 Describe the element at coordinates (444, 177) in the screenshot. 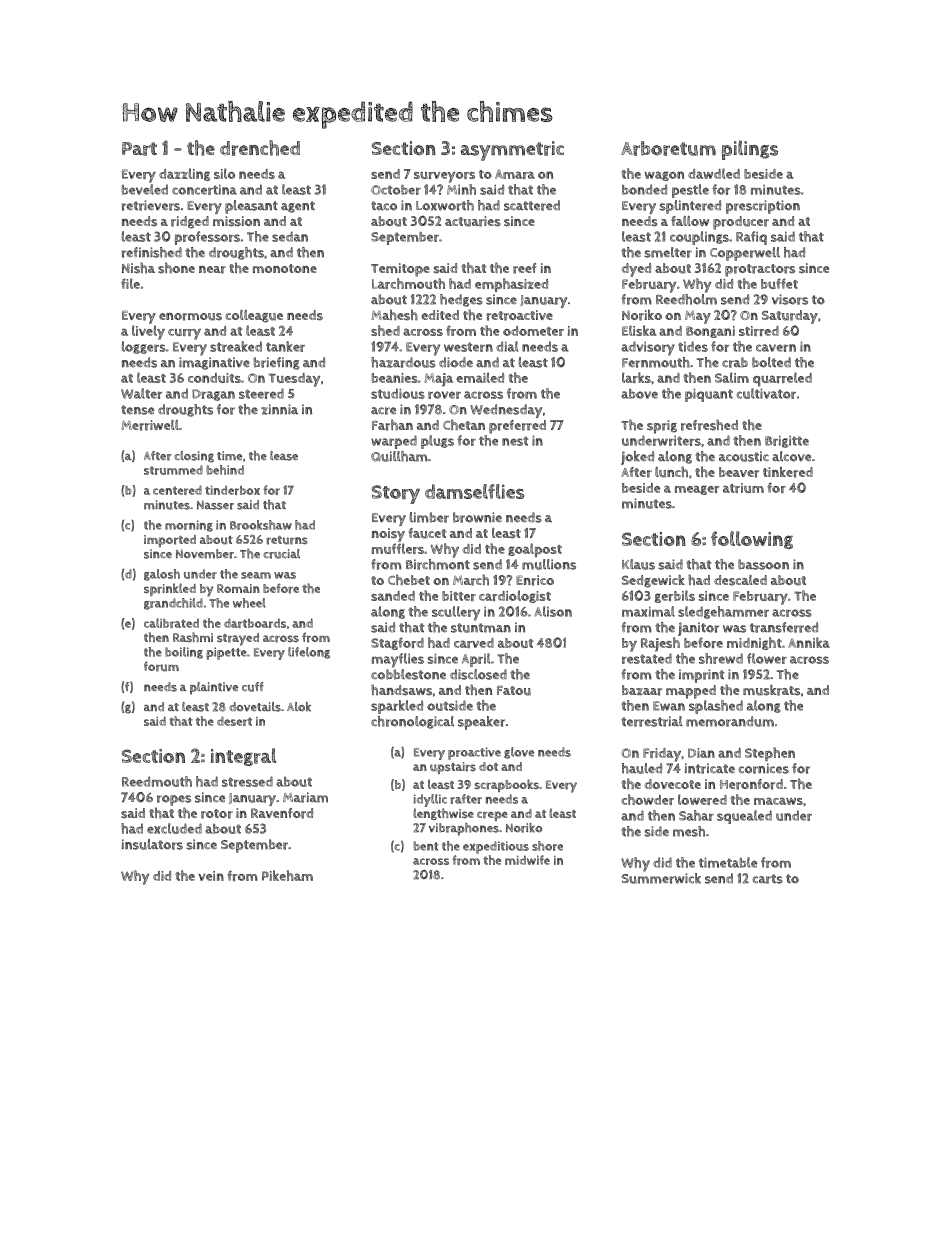

I see `surveyors` at that location.
